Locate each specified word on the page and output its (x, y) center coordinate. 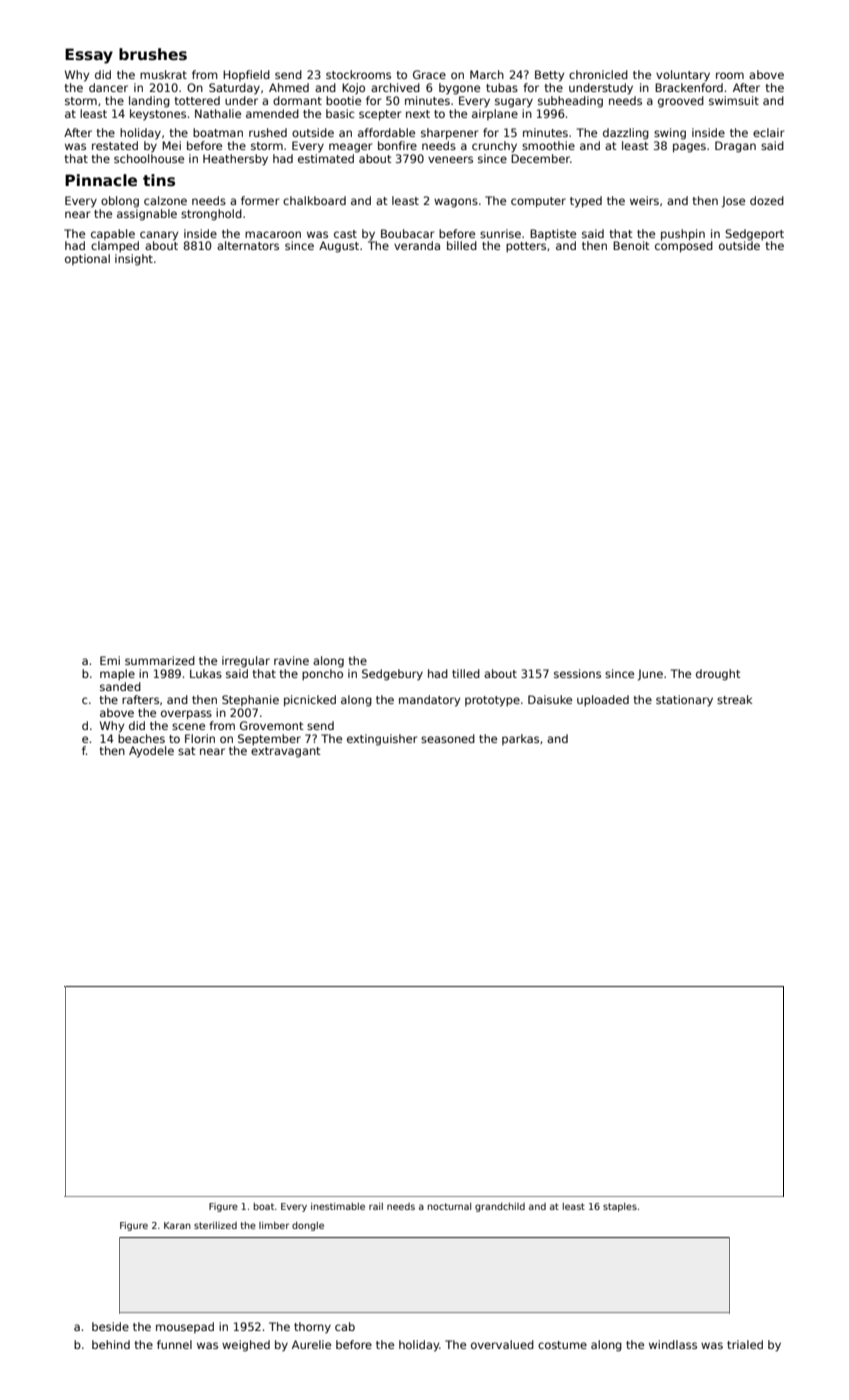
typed (586, 202)
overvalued (502, 1344)
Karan (177, 1225)
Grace (429, 74)
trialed (745, 1344)
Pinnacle (101, 180)
